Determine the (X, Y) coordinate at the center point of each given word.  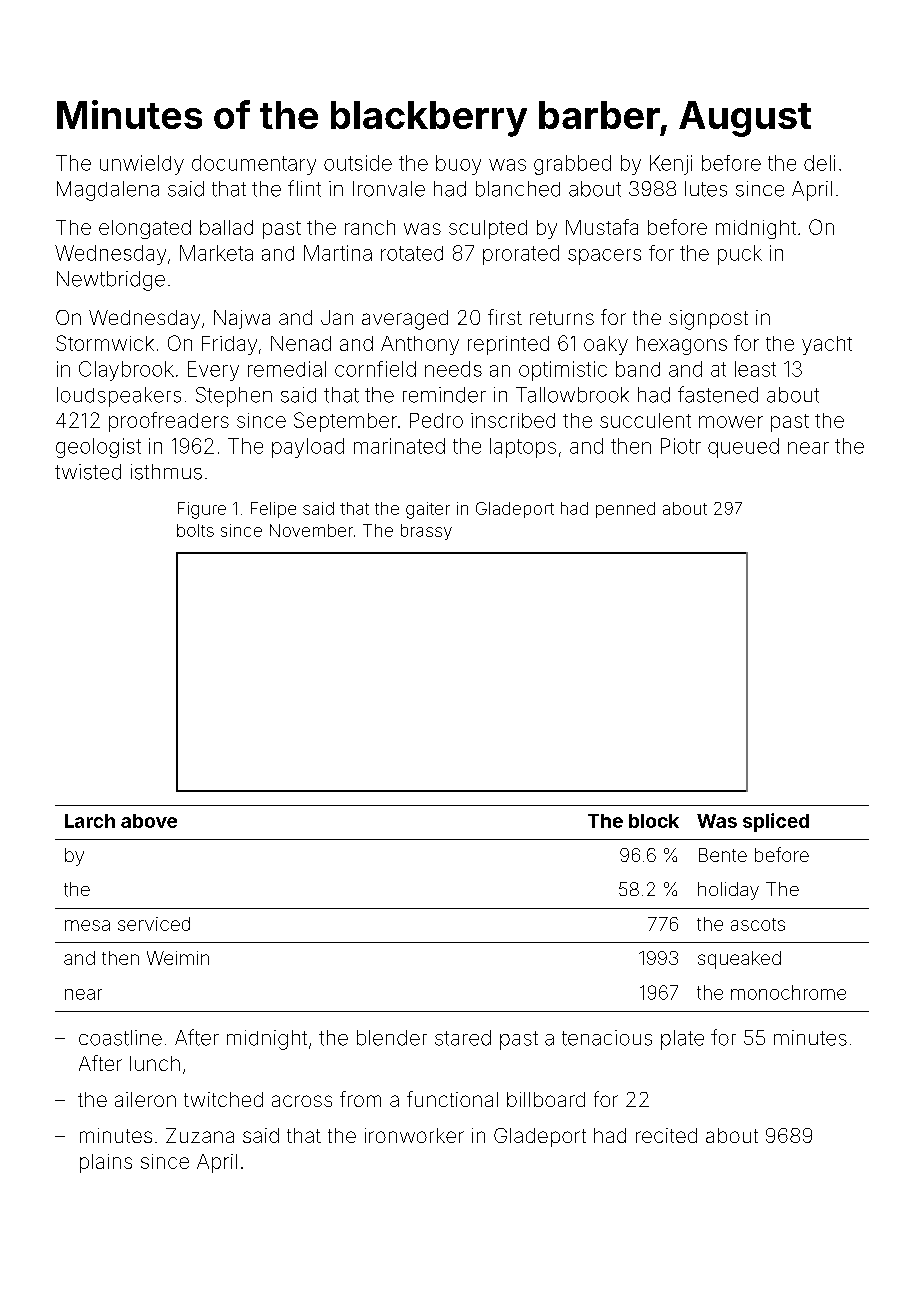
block (654, 821)
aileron (145, 1099)
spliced (776, 822)
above (149, 821)
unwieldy (142, 165)
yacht (827, 345)
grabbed (572, 165)
